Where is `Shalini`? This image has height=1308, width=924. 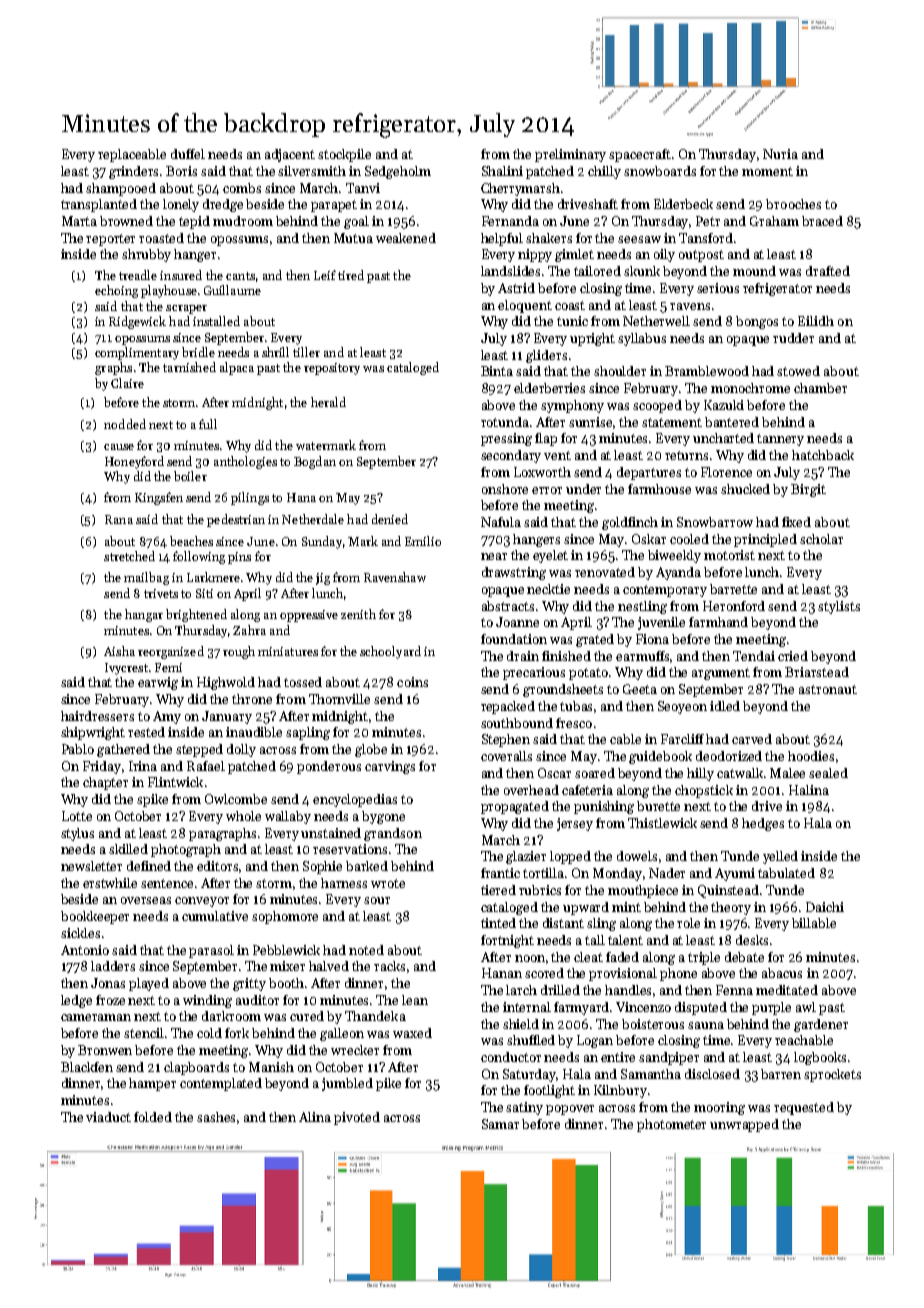
Shalini is located at coordinates (502, 171).
